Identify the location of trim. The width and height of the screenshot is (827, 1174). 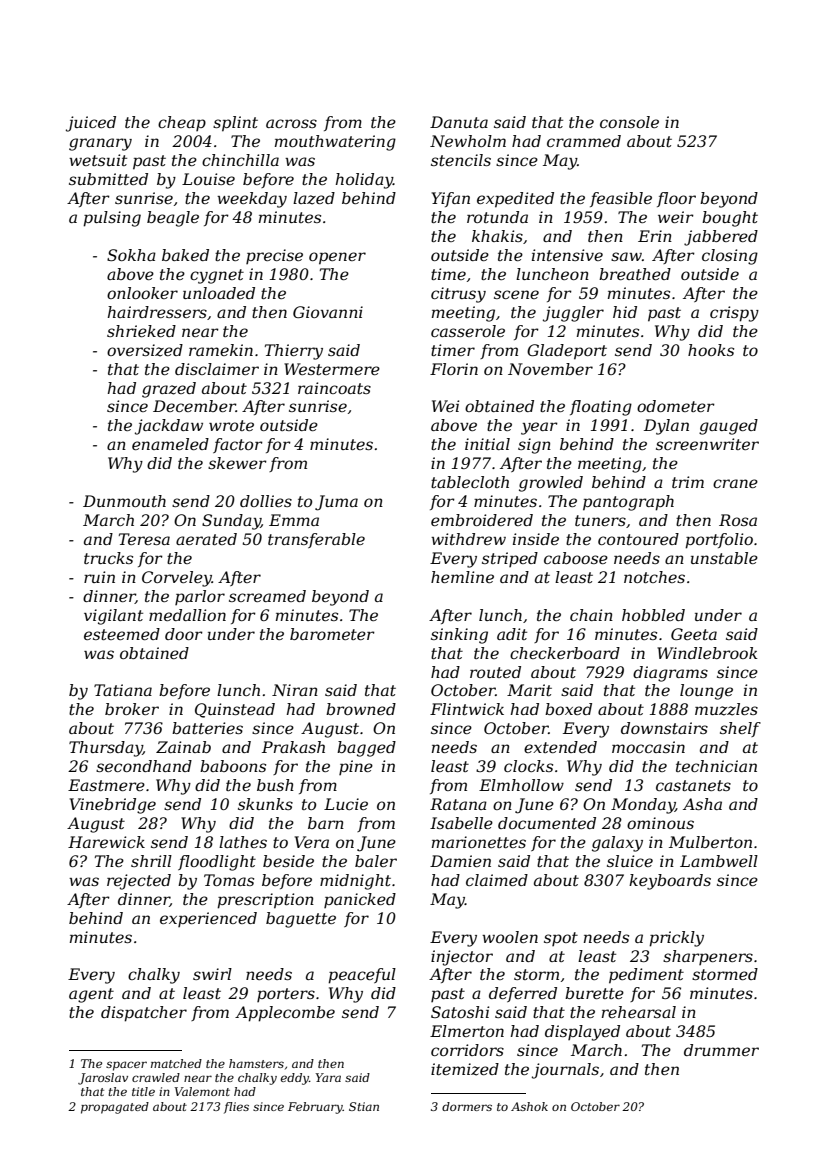
(688, 482).
